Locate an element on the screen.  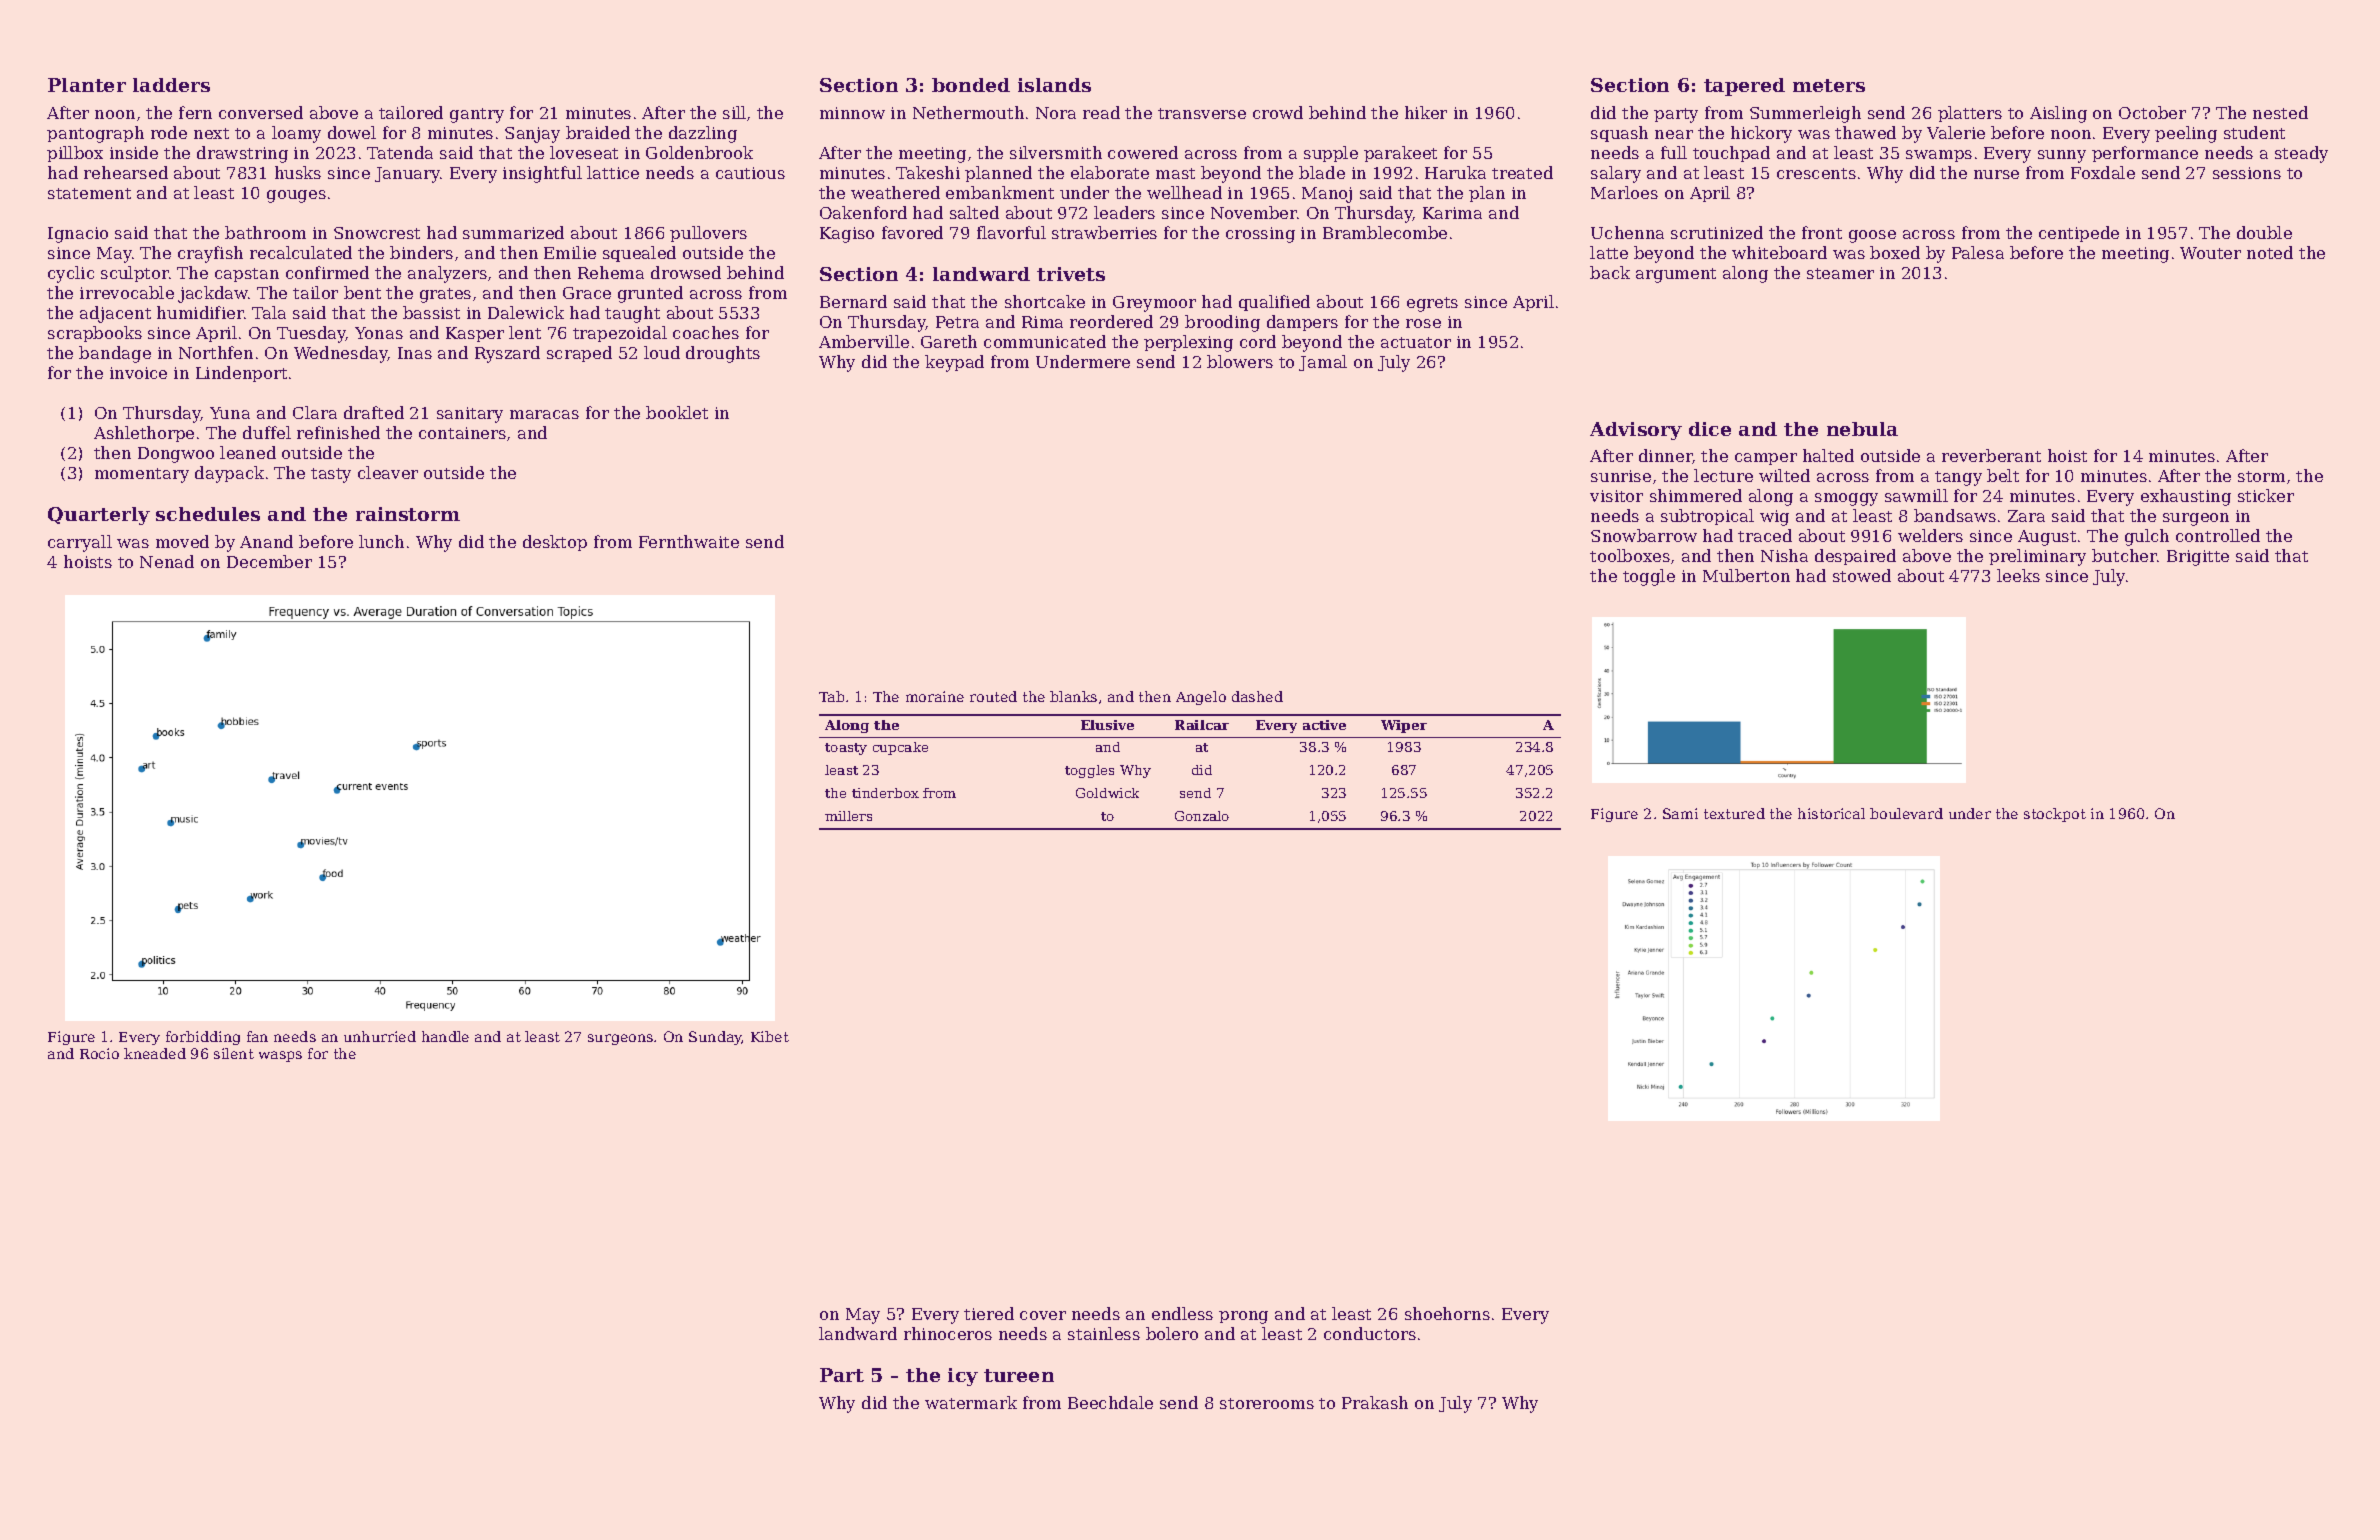
Kibet is located at coordinates (770, 1036).
